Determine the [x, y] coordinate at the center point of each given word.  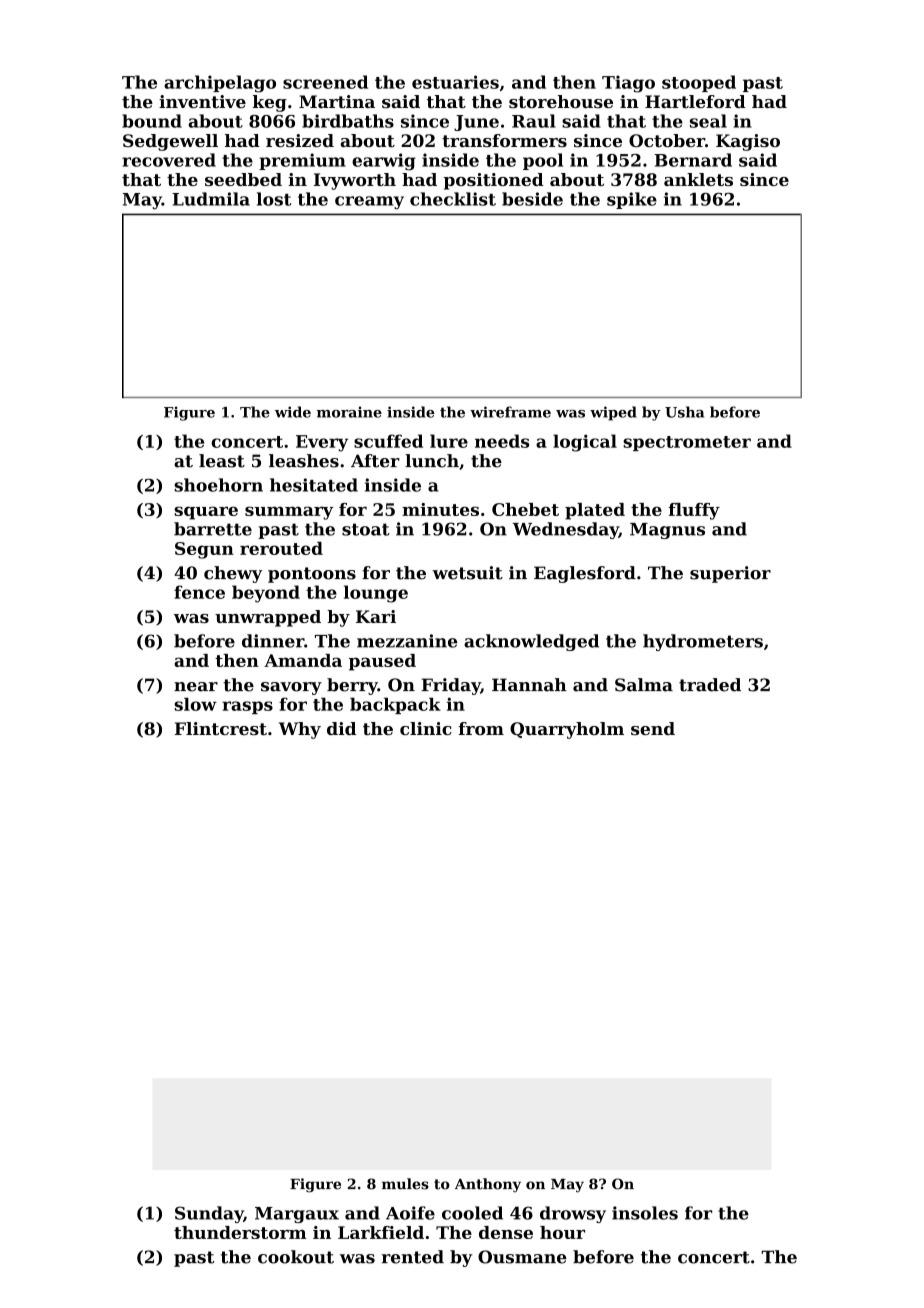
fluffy [694, 511]
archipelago [220, 84]
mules [405, 1184]
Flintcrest [220, 728]
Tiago [628, 84]
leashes [304, 461]
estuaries [455, 82]
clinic [426, 728]
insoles [645, 1213]
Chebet [525, 509]
